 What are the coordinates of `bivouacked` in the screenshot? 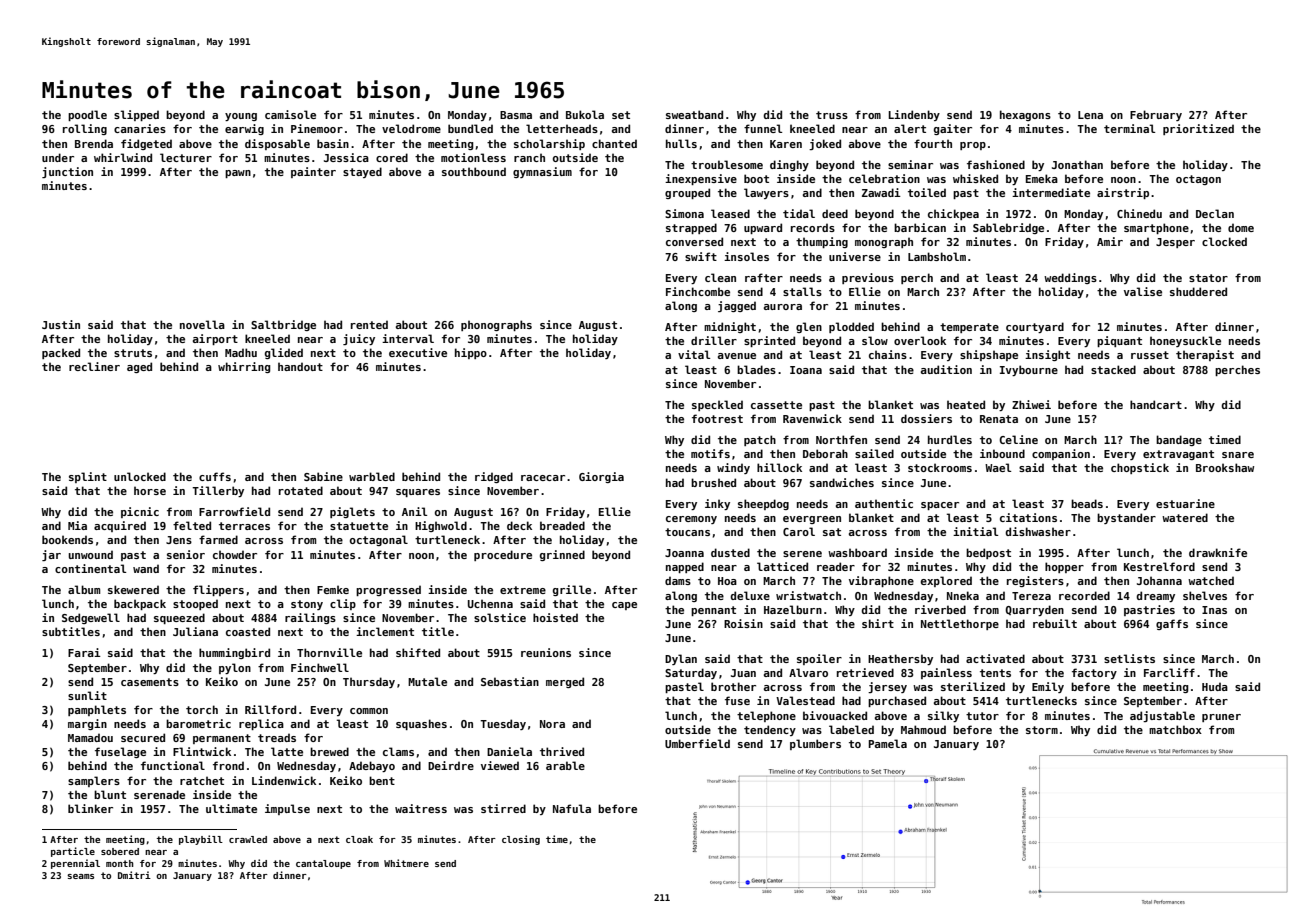 It's located at (835, 715).
